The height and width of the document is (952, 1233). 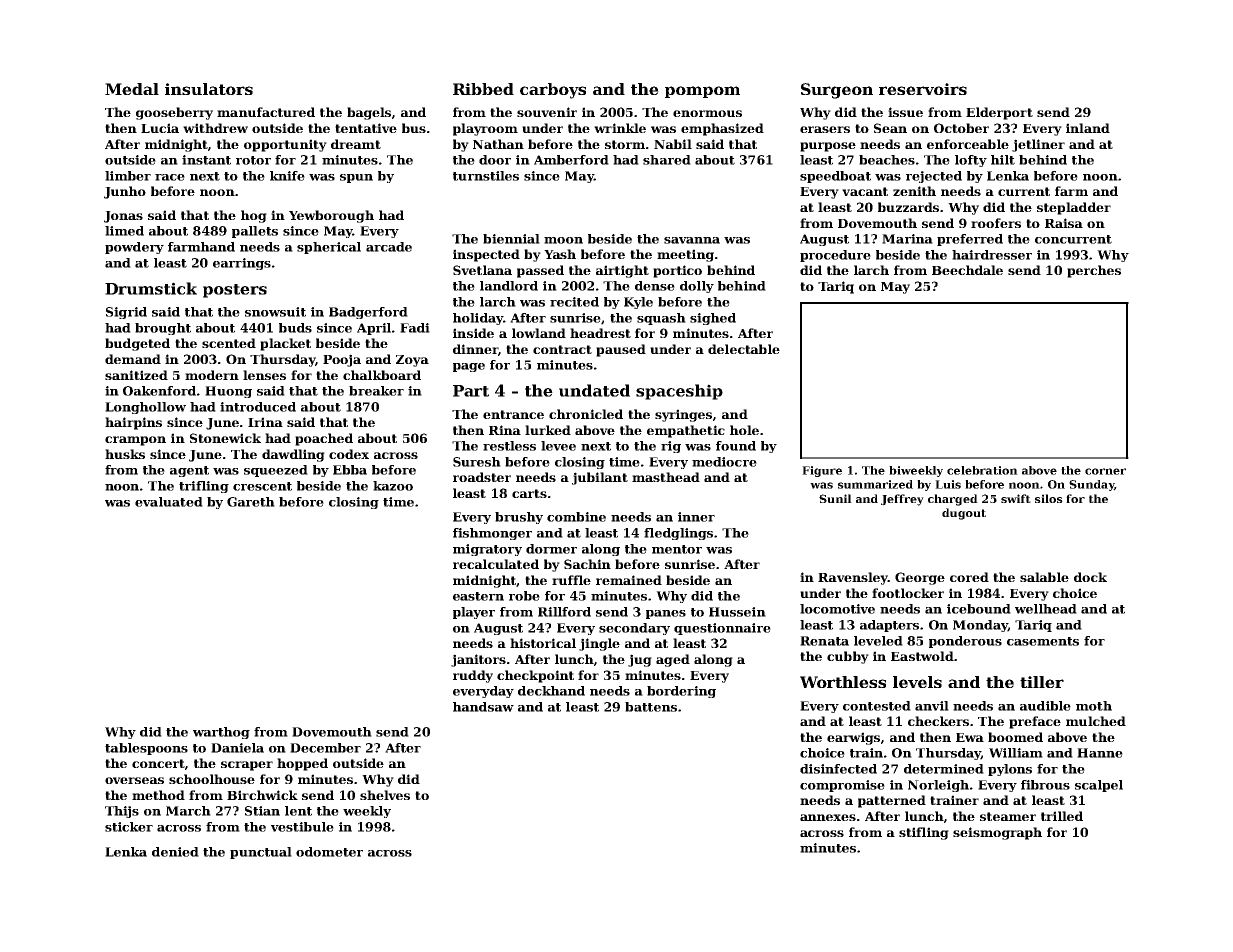 I want to click on Figure, so click(x=822, y=471).
